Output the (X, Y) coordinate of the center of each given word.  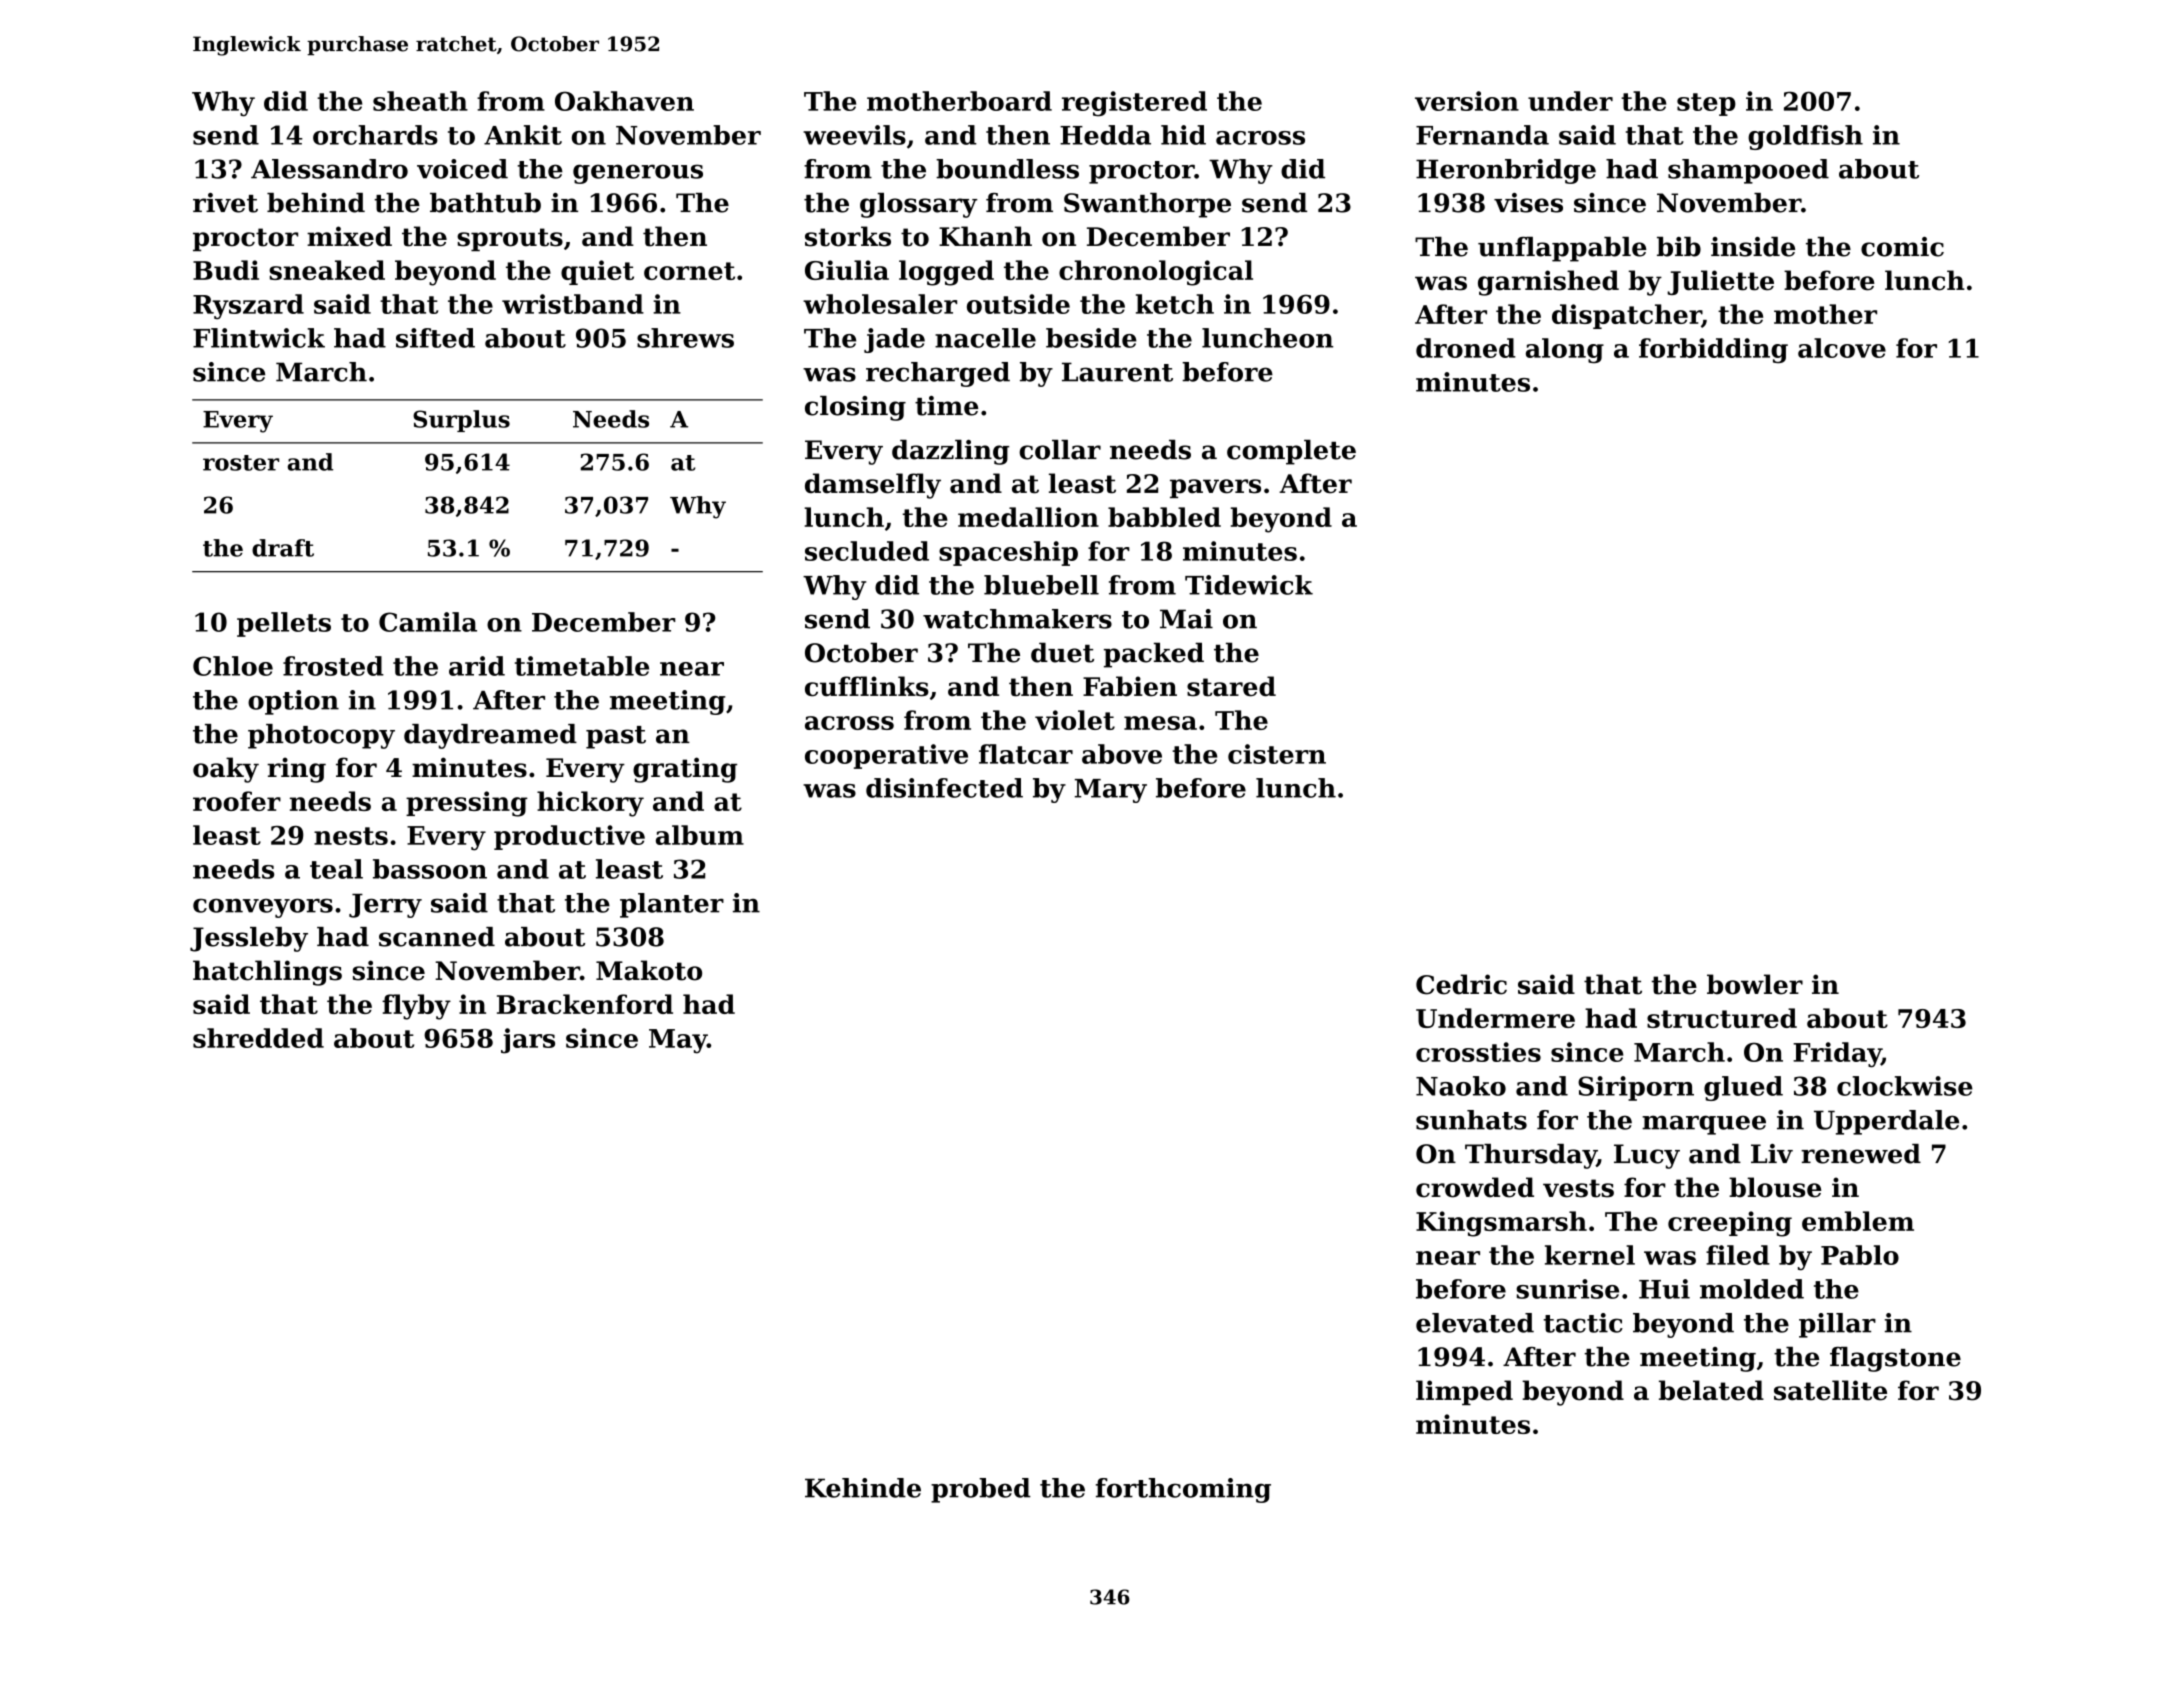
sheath (420, 101)
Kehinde (863, 1488)
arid (477, 666)
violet (1075, 720)
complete (1291, 452)
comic (1902, 247)
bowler (1755, 984)
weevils (854, 135)
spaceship (1008, 553)
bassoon (430, 869)
